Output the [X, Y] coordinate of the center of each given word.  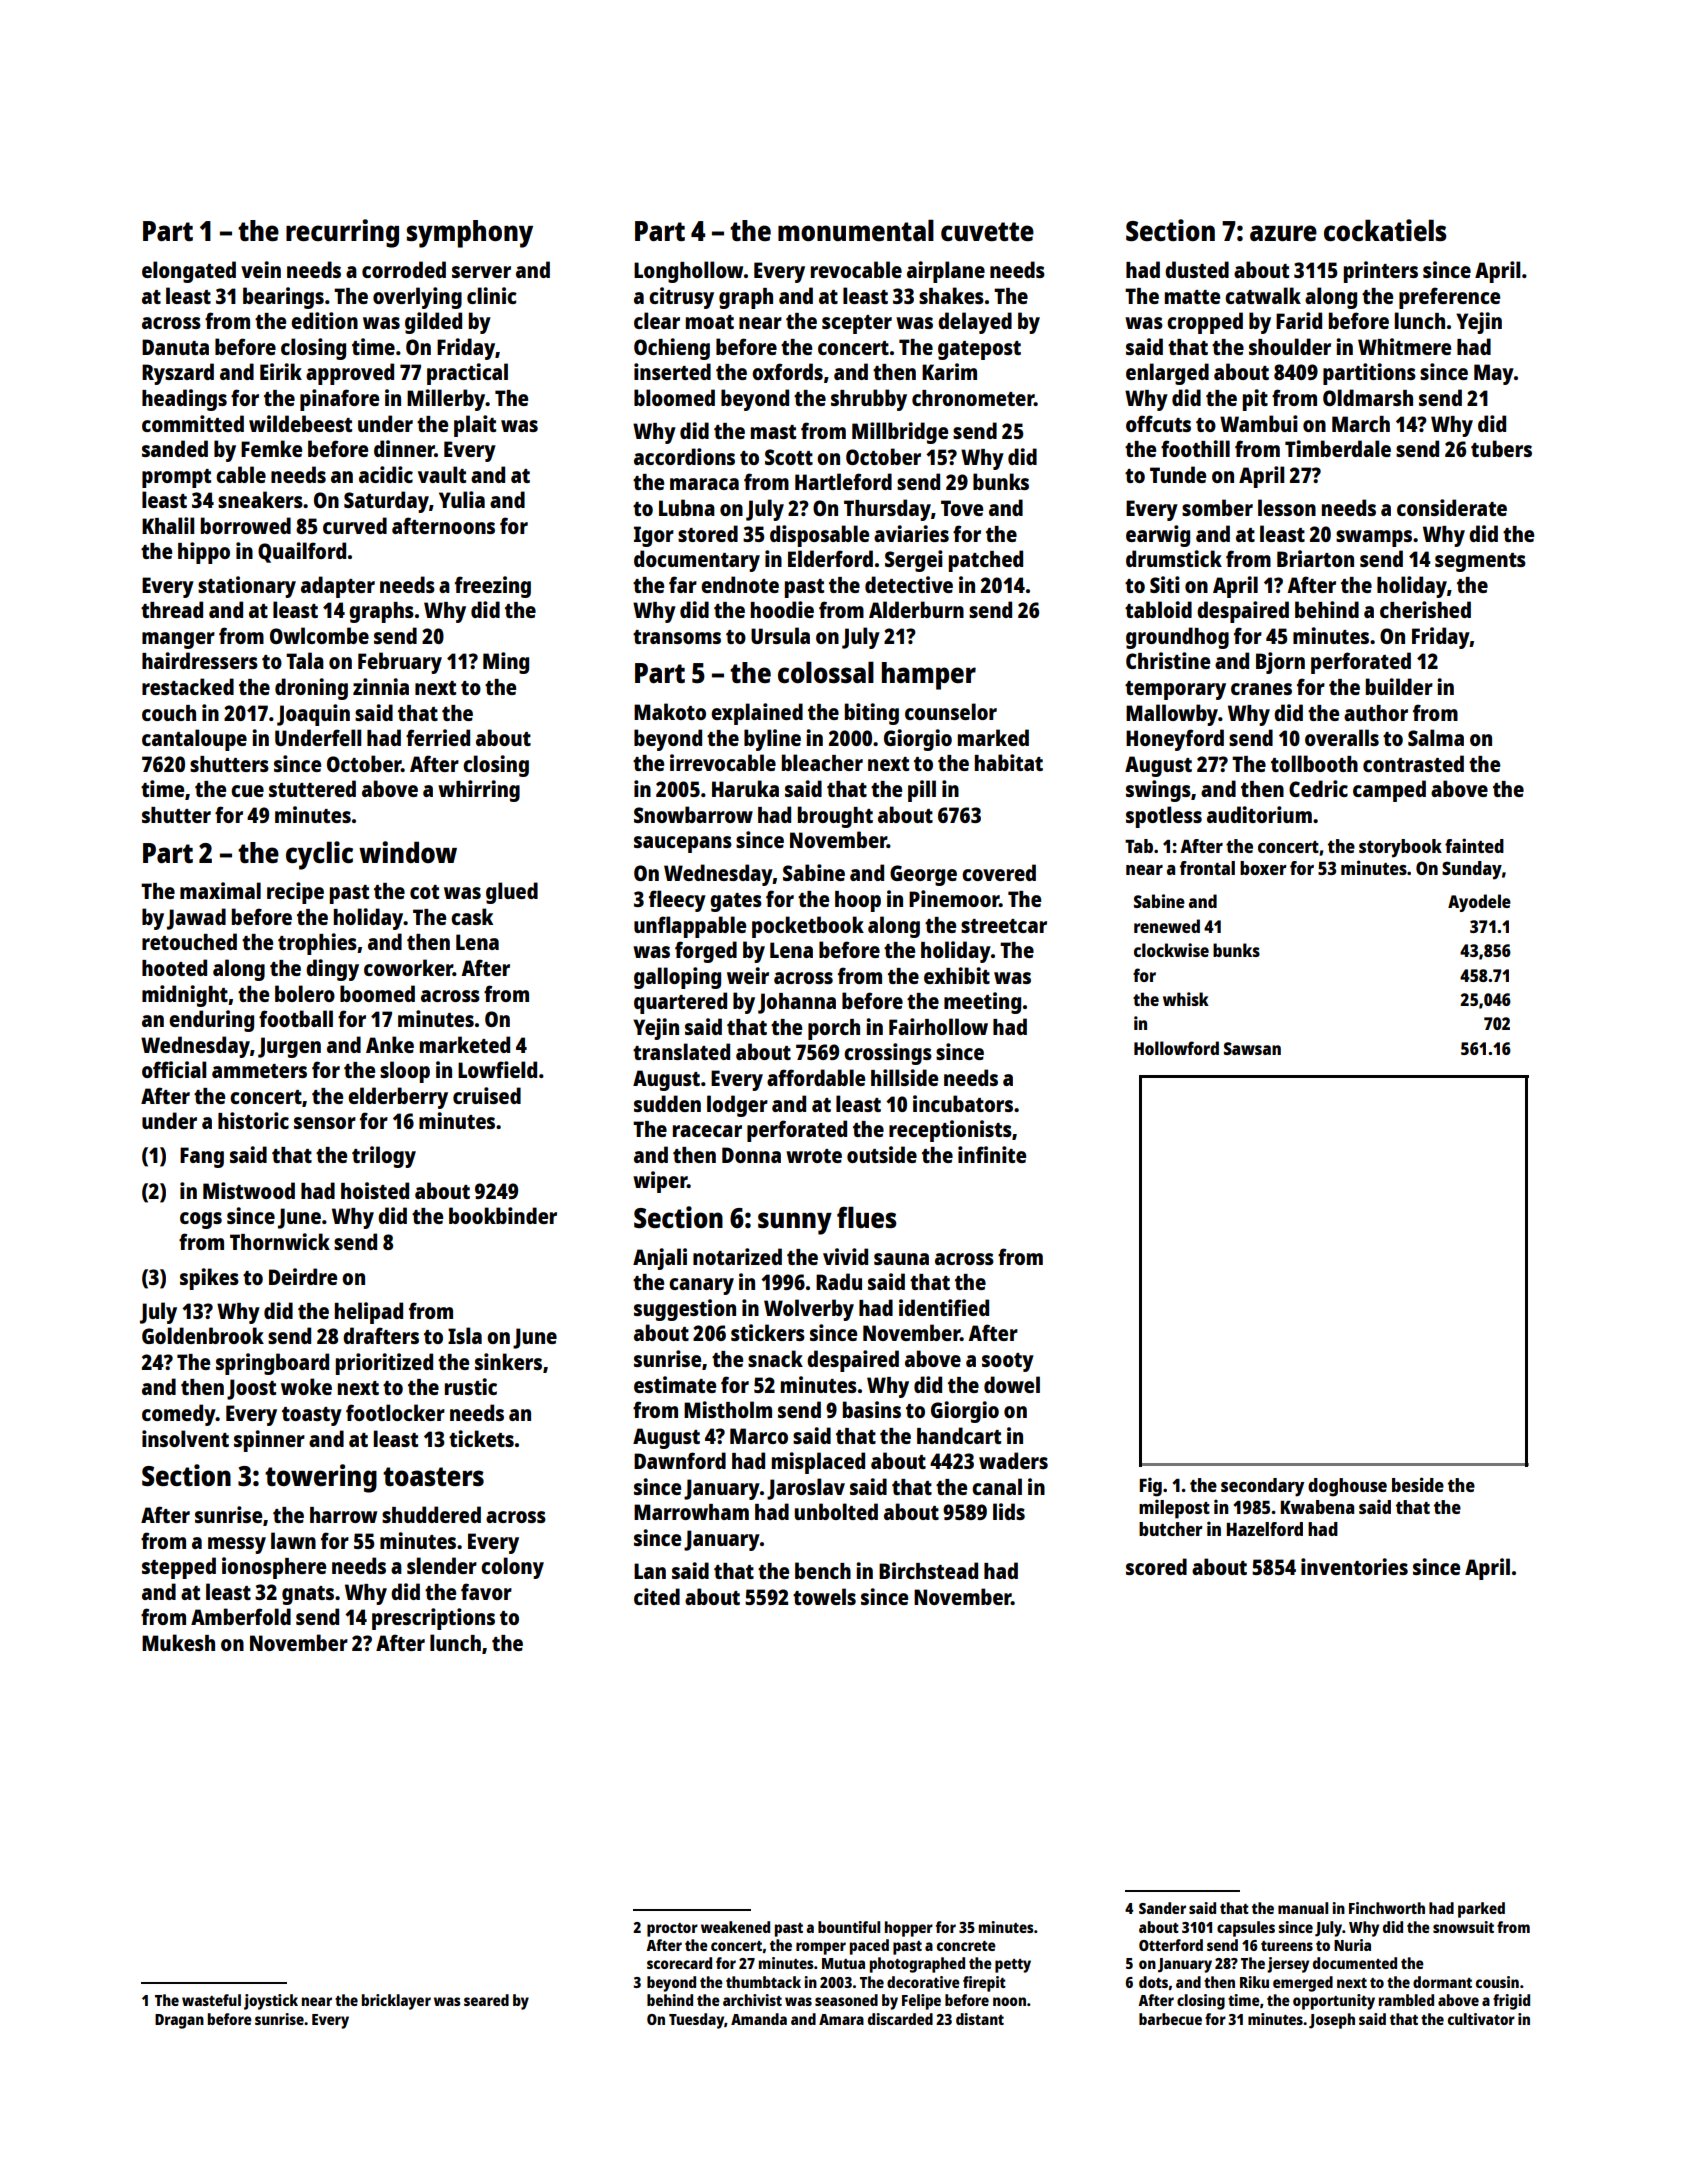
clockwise [1171, 950]
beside [1418, 1484]
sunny [795, 1223]
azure [1283, 233]
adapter [338, 587]
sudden [667, 1103]
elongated [189, 272]
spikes [209, 1279]
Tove [962, 508]
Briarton [1315, 558]
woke [306, 1386]
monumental [856, 230]
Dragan [179, 2021]
